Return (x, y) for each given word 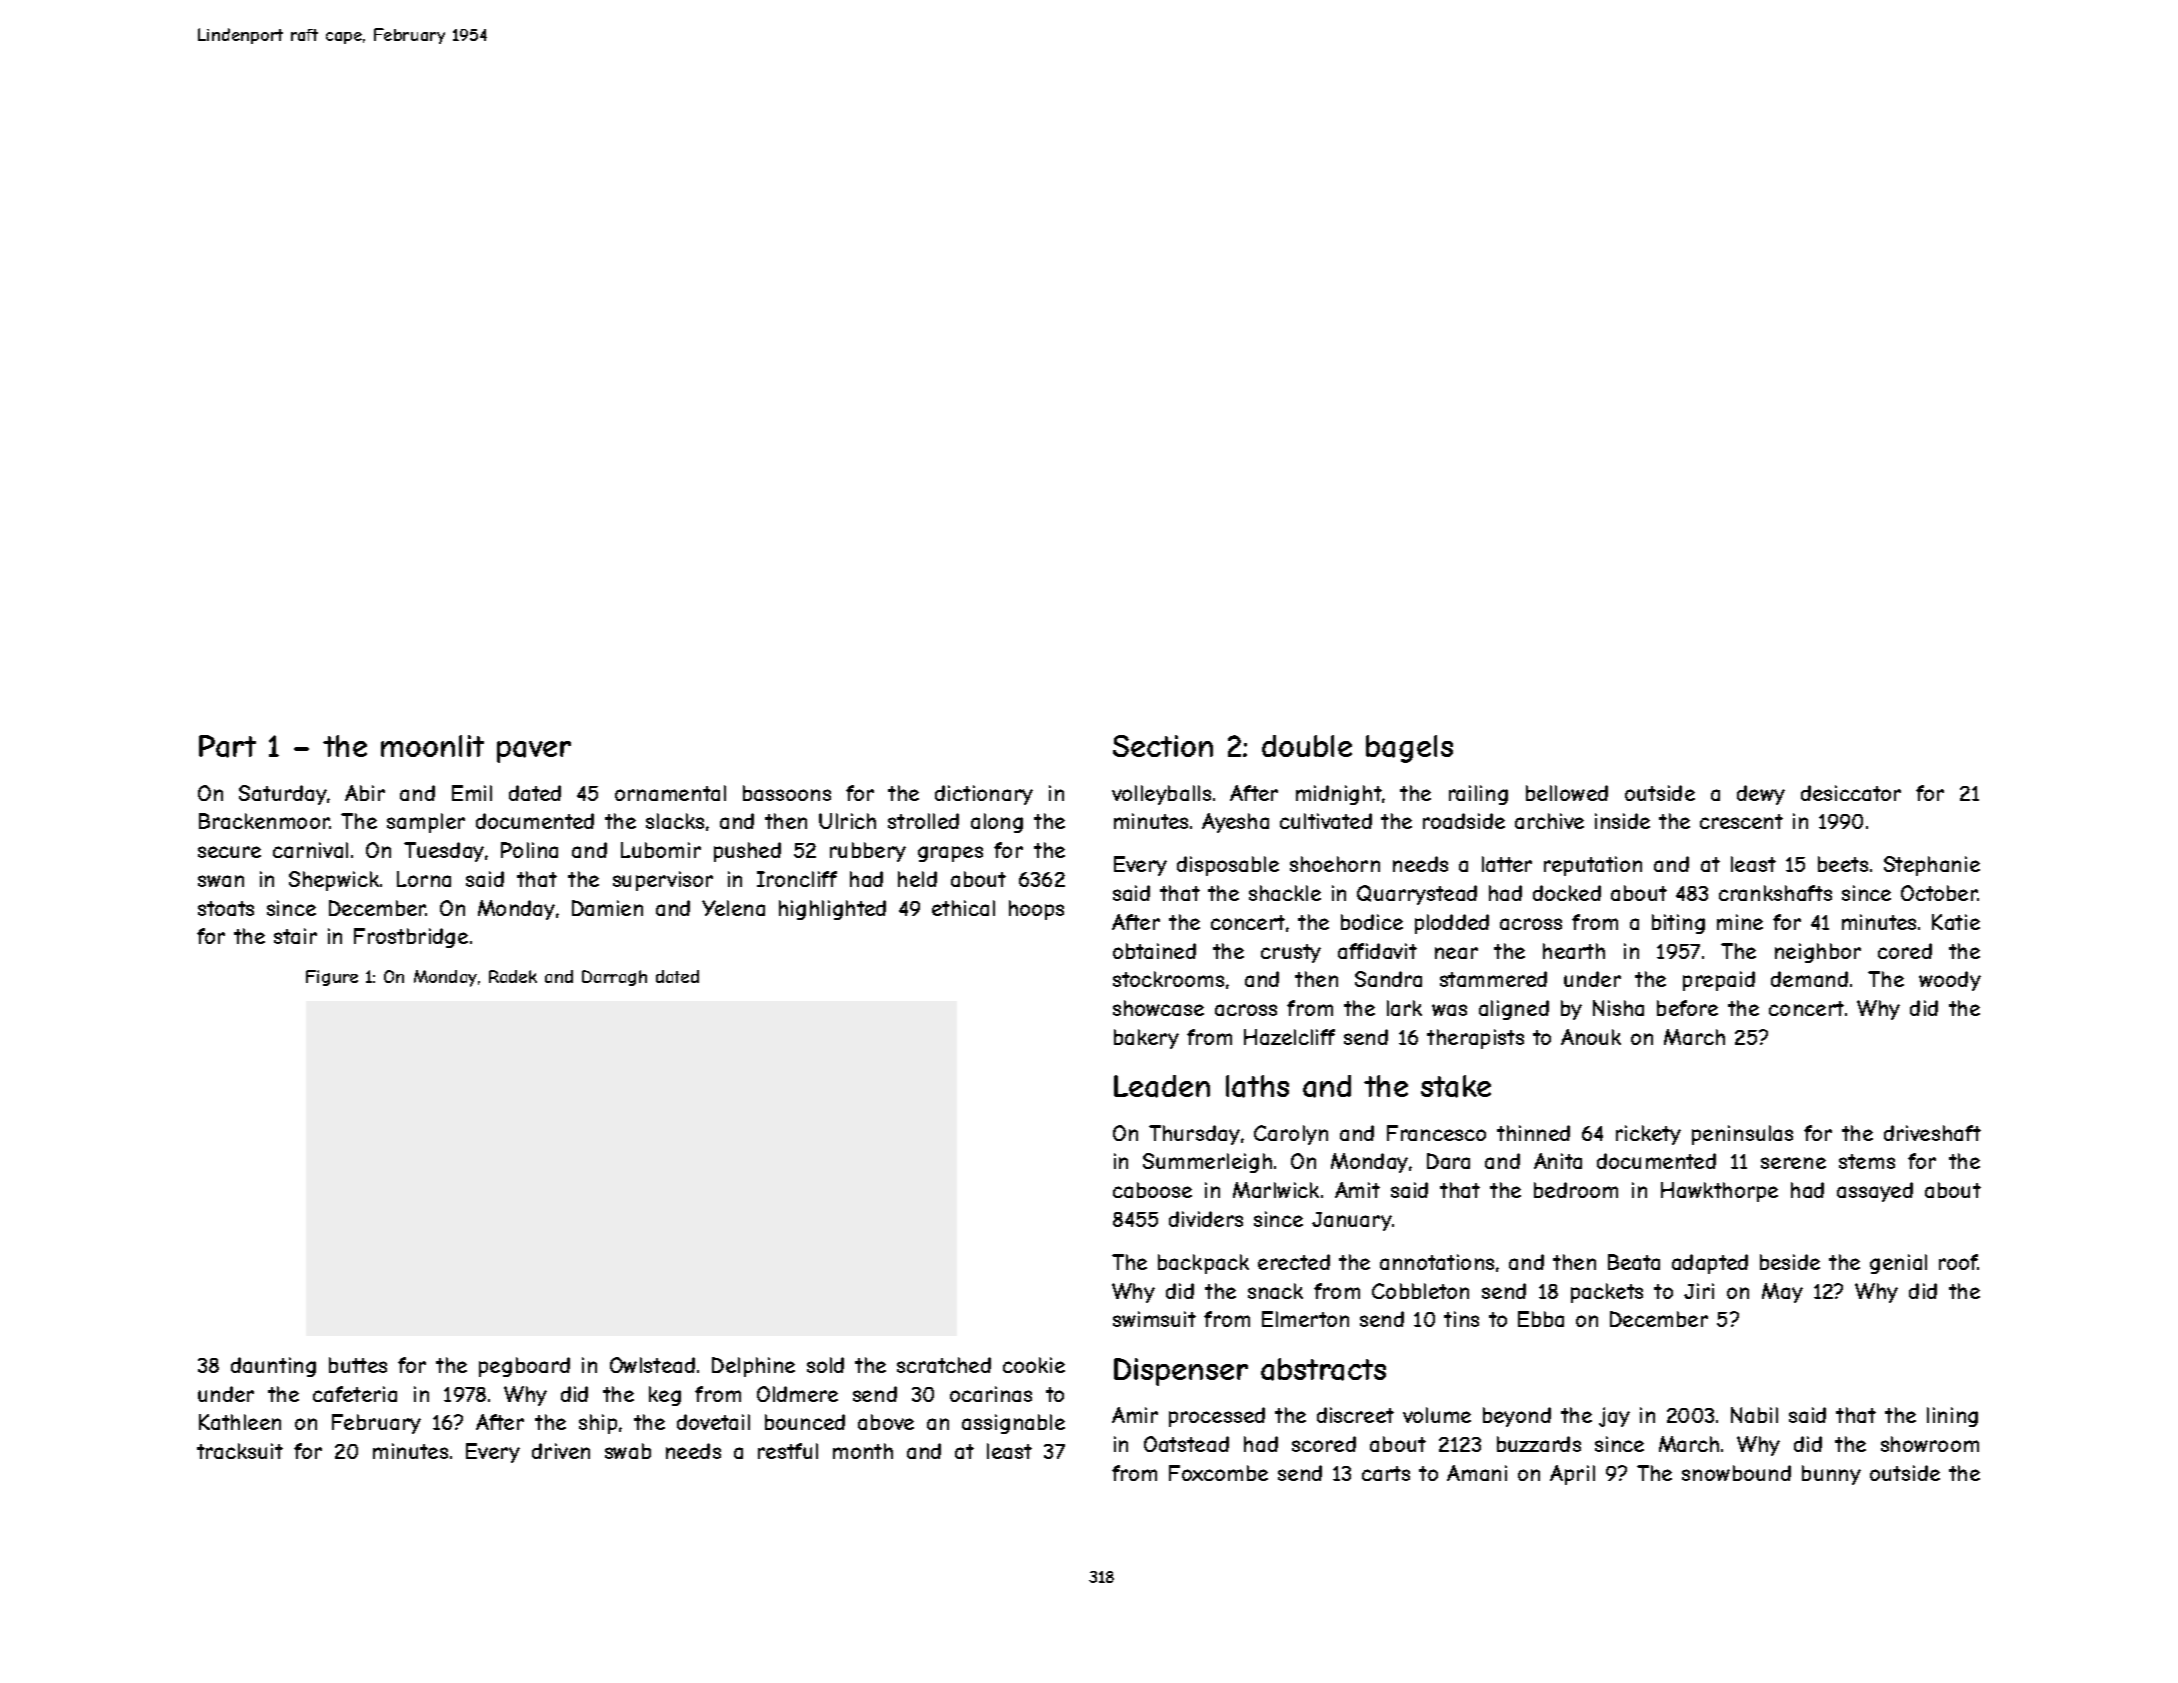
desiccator (1851, 793)
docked (1567, 893)
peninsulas (1742, 1135)
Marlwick (1276, 1190)
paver (534, 752)
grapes (950, 854)
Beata (1634, 1262)
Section (1163, 746)
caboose (1152, 1190)
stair (295, 936)
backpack (1203, 1264)
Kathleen (240, 1422)
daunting (273, 1367)
